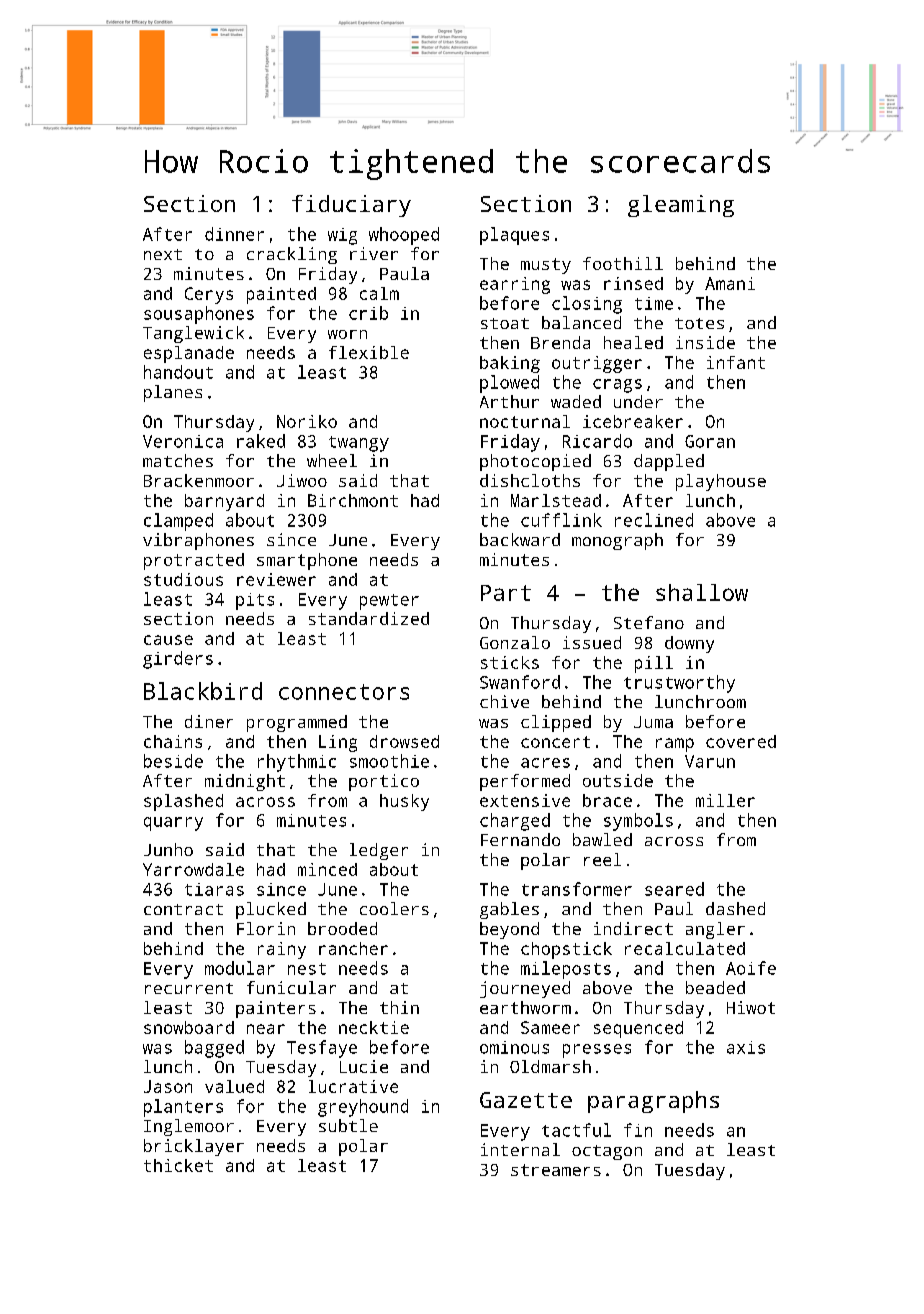  What do you see at coordinates (725, 800) in the screenshot?
I see `miller` at bounding box center [725, 800].
